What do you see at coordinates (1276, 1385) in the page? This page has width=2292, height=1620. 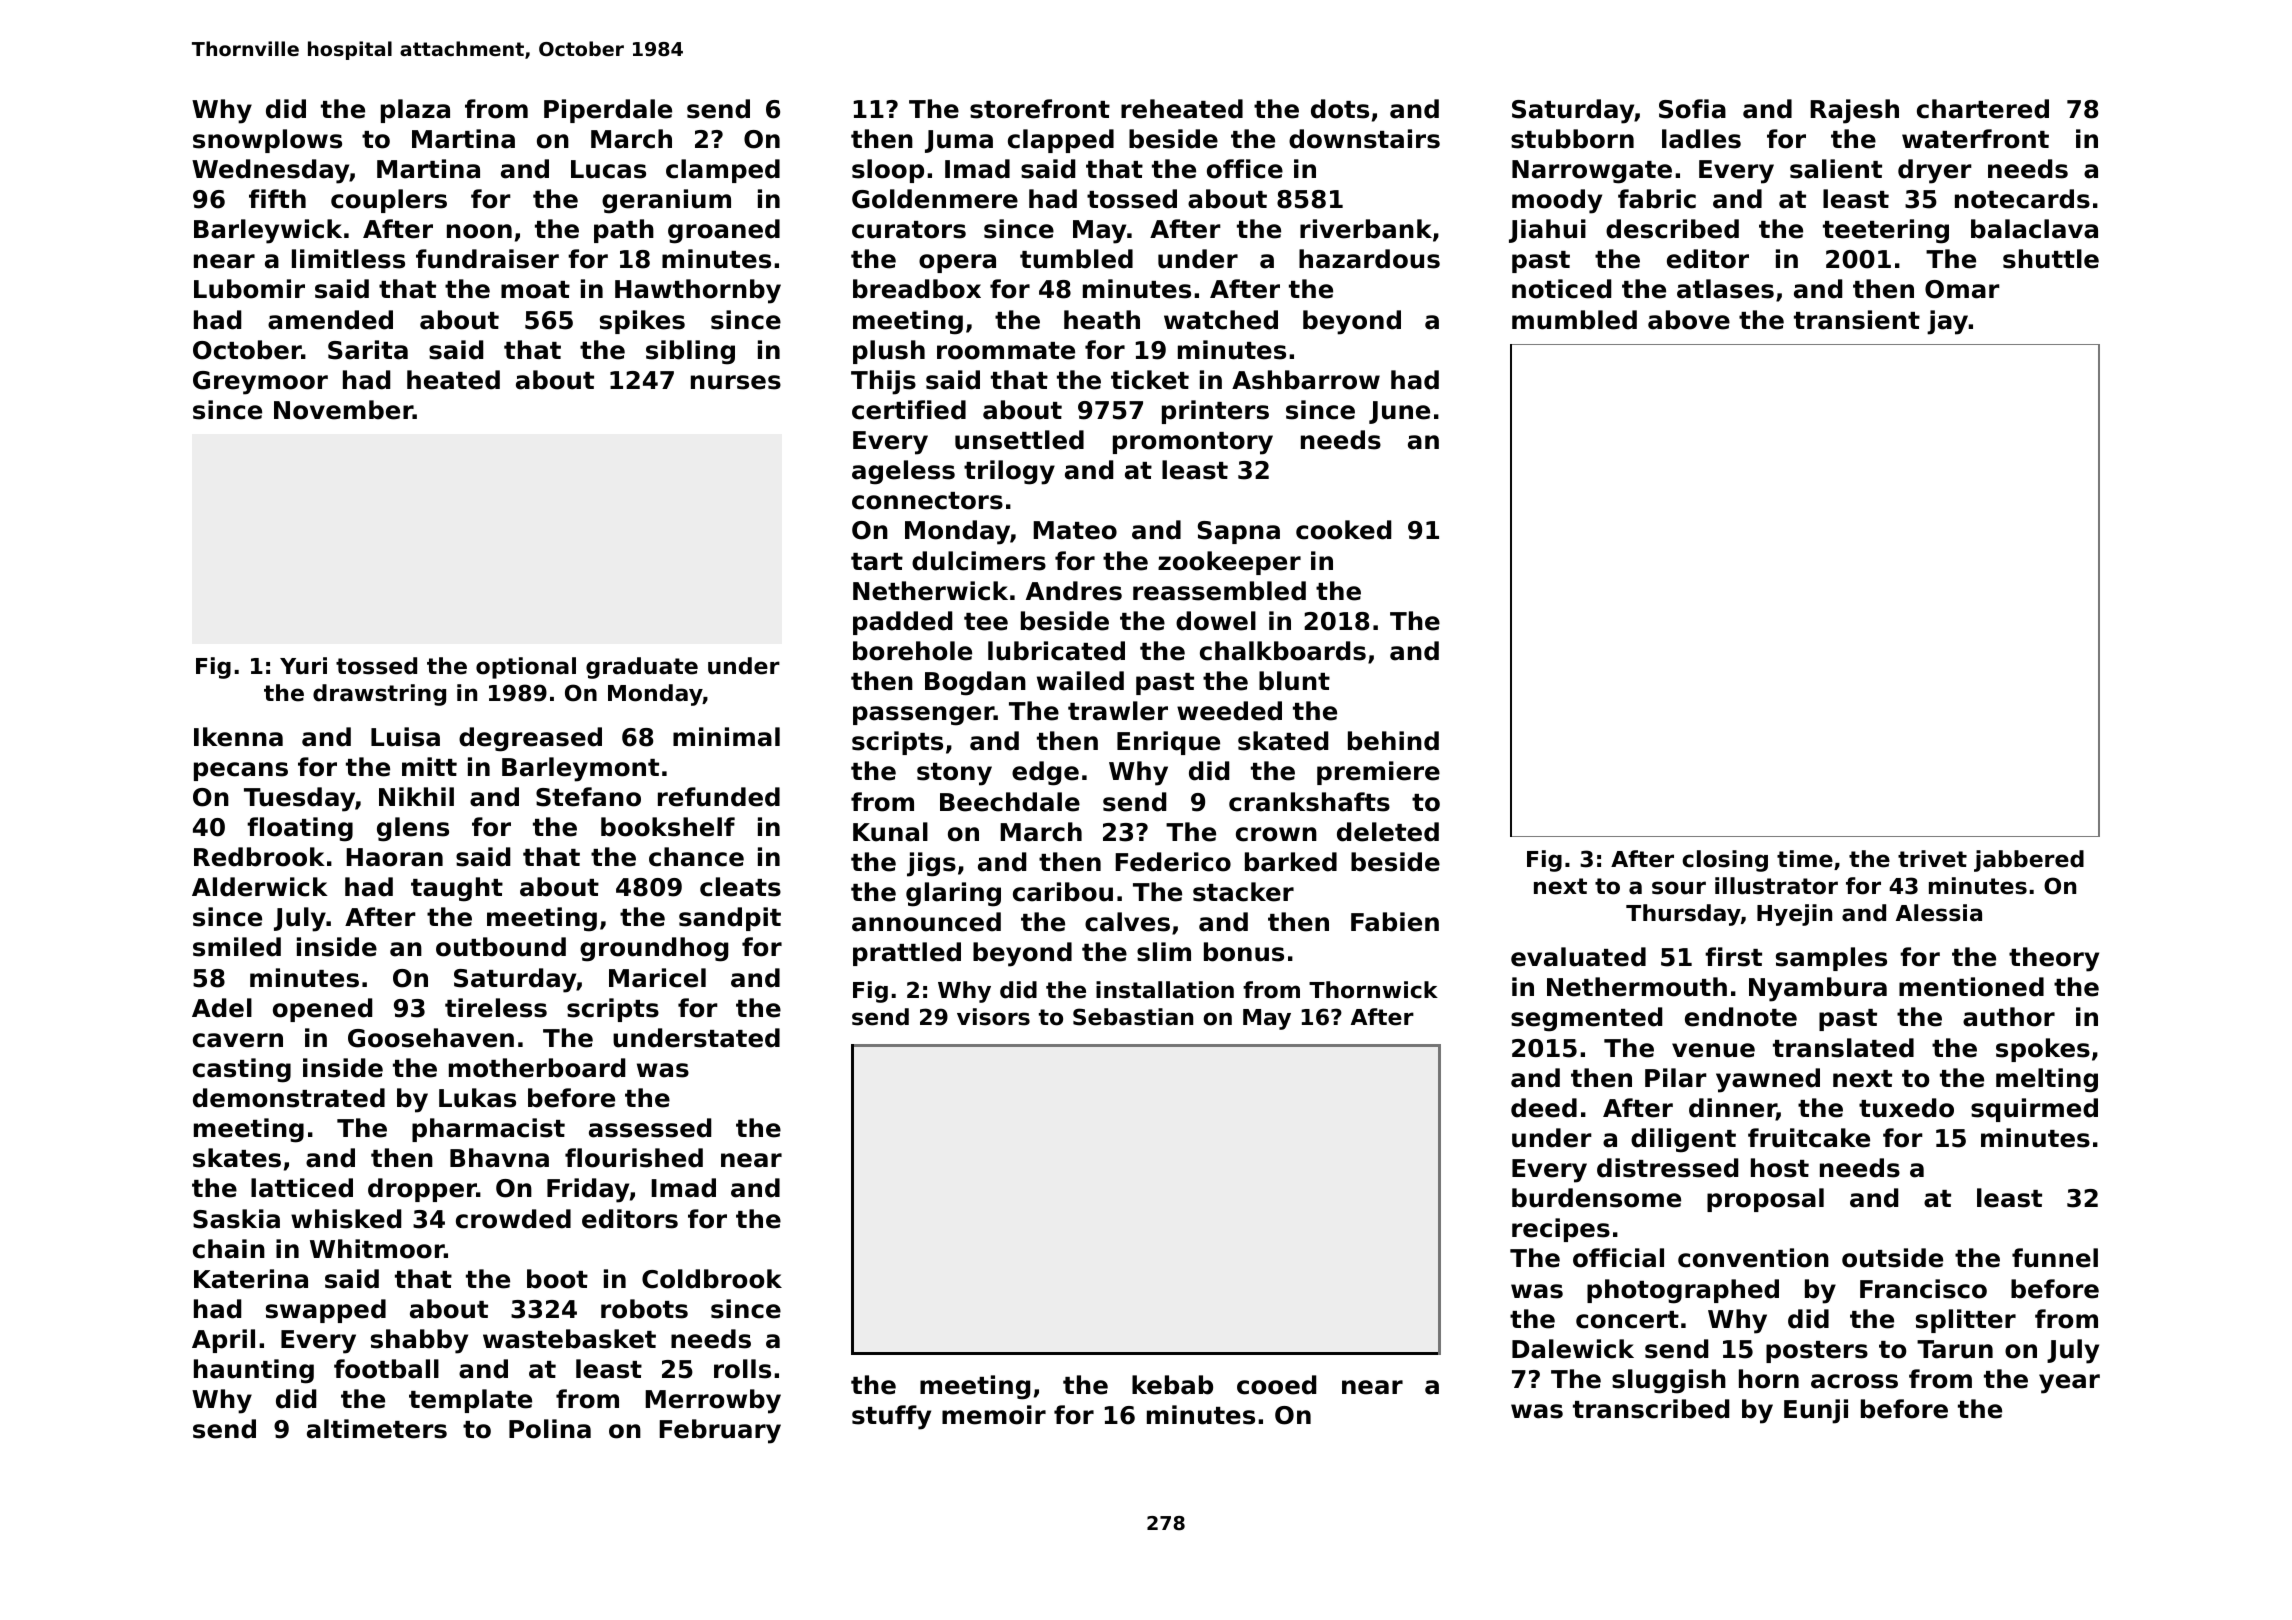 I see `cooed` at bounding box center [1276, 1385].
